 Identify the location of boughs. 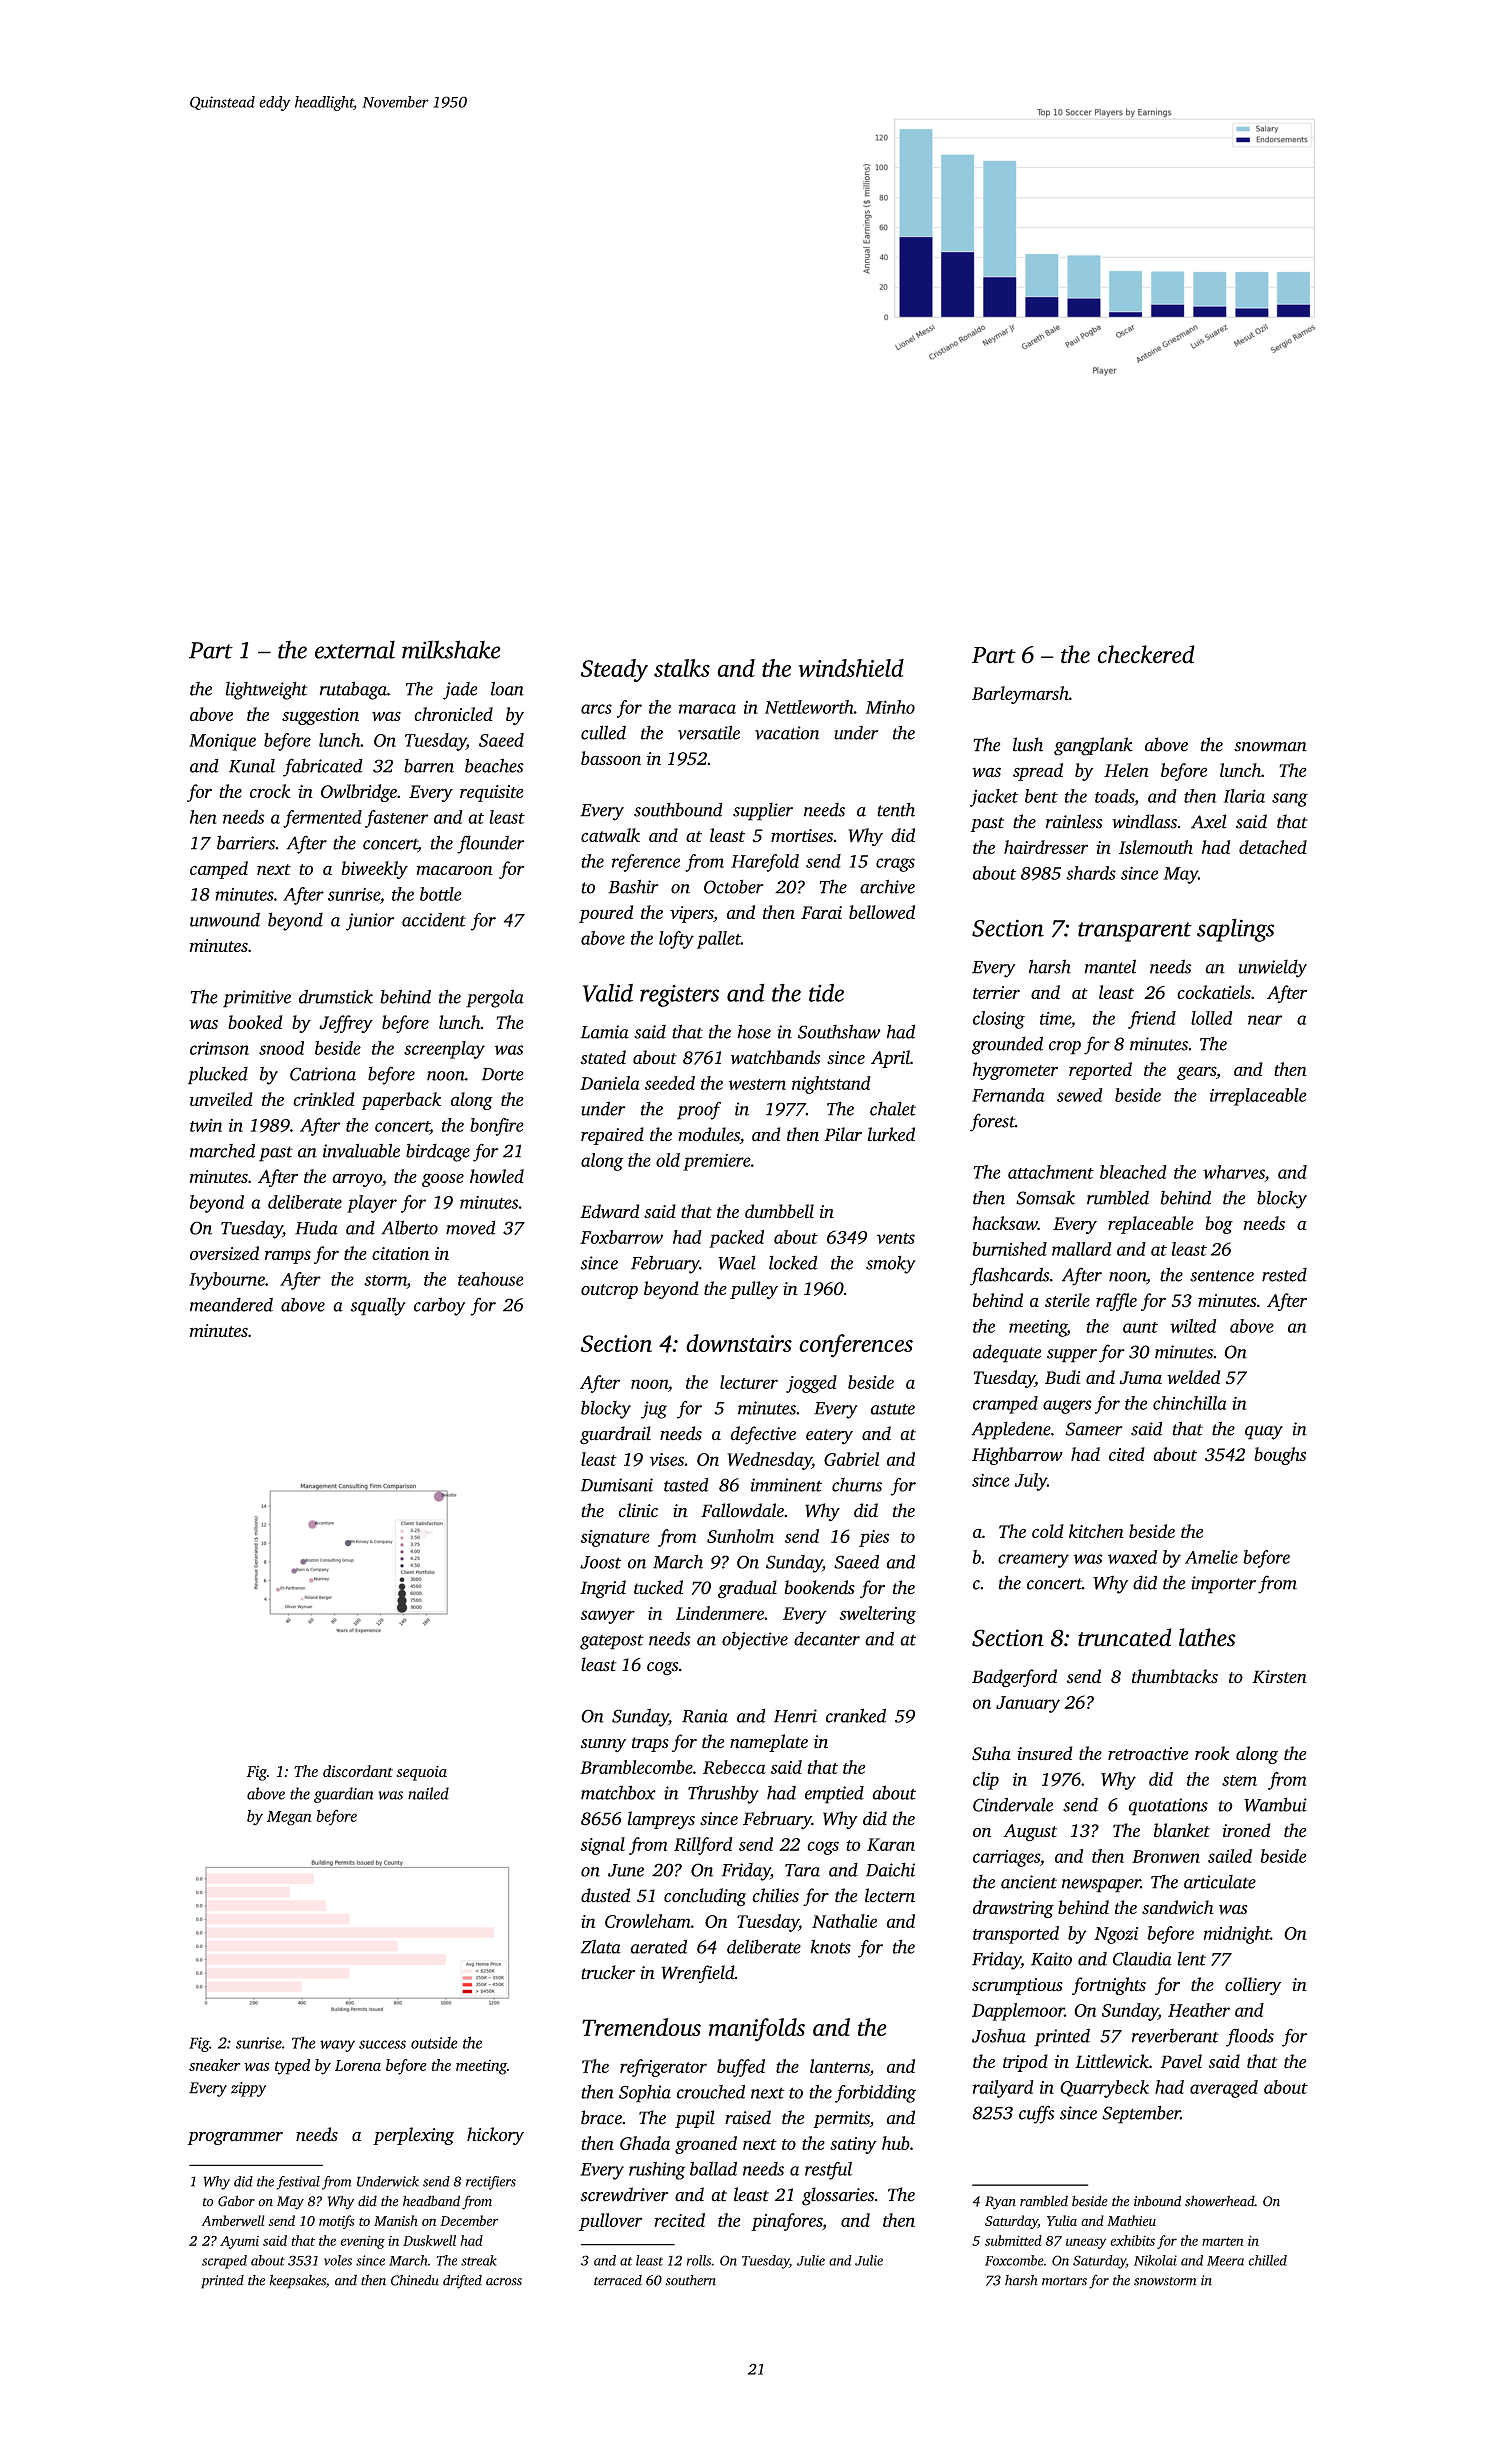
(1280, 1456).
